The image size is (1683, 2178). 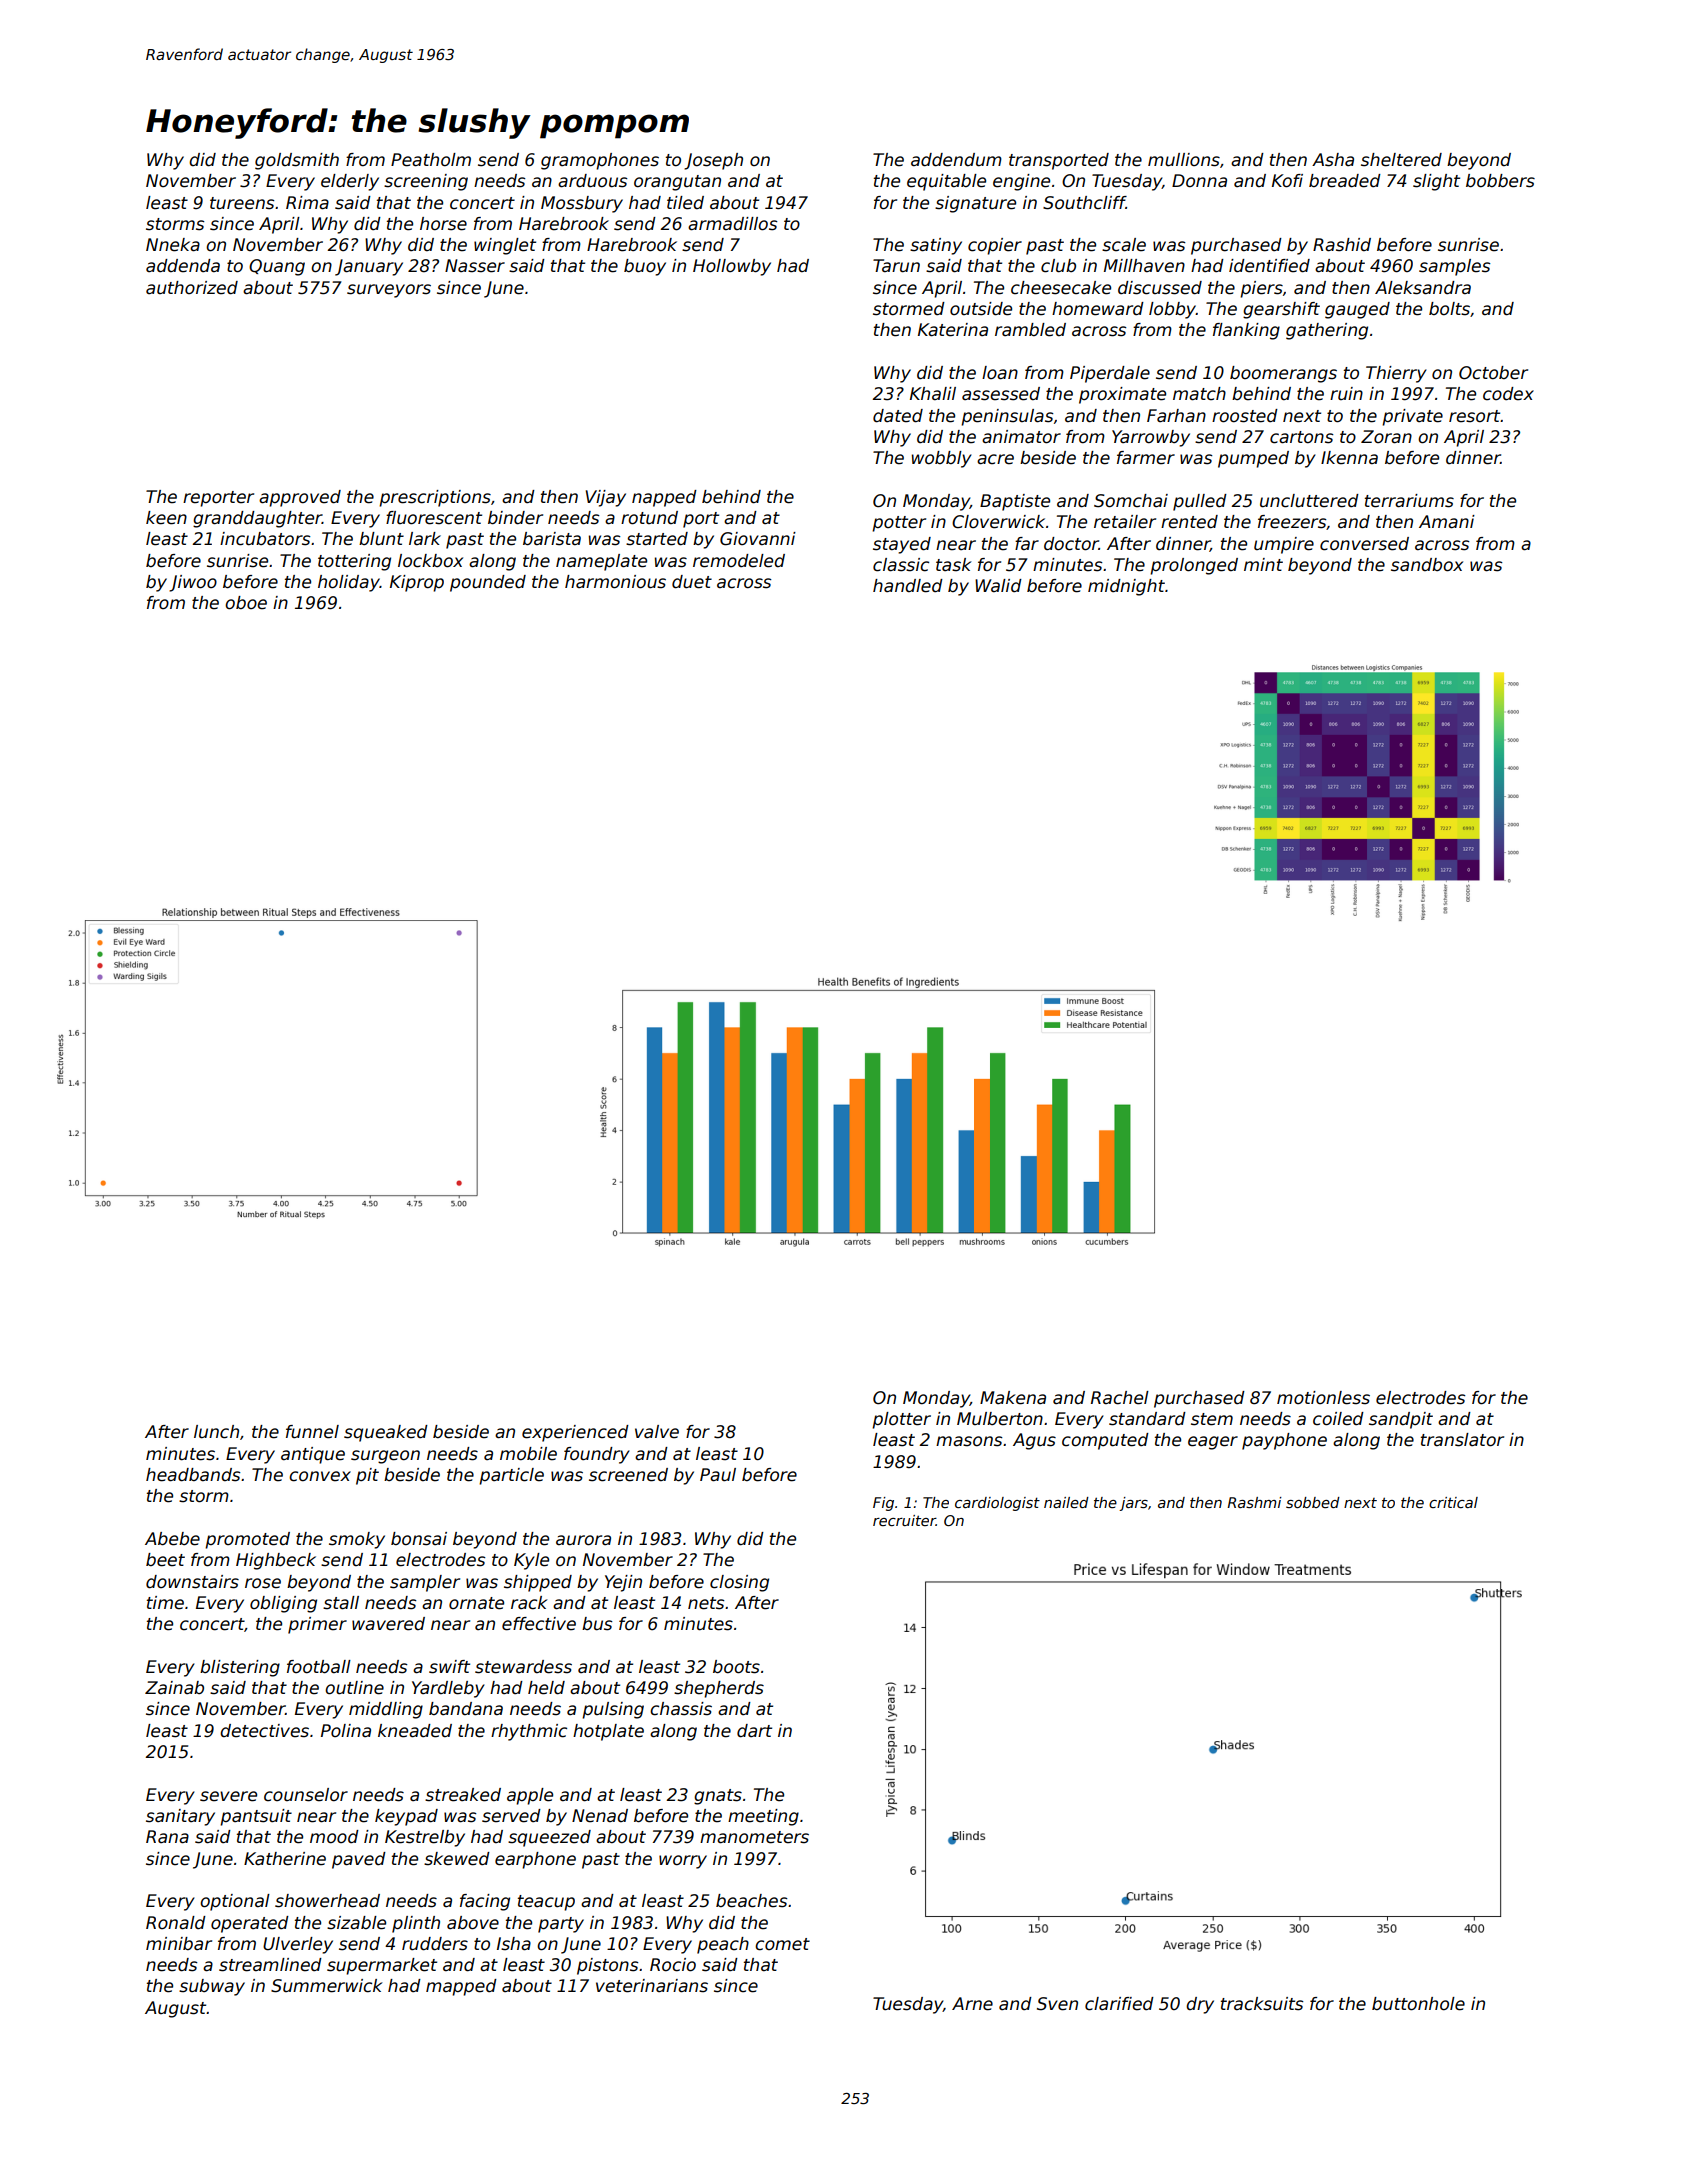 What do you see at coordinates (657, 1432) in the page?
I see `valve` at bounding box center [657, 1432].
